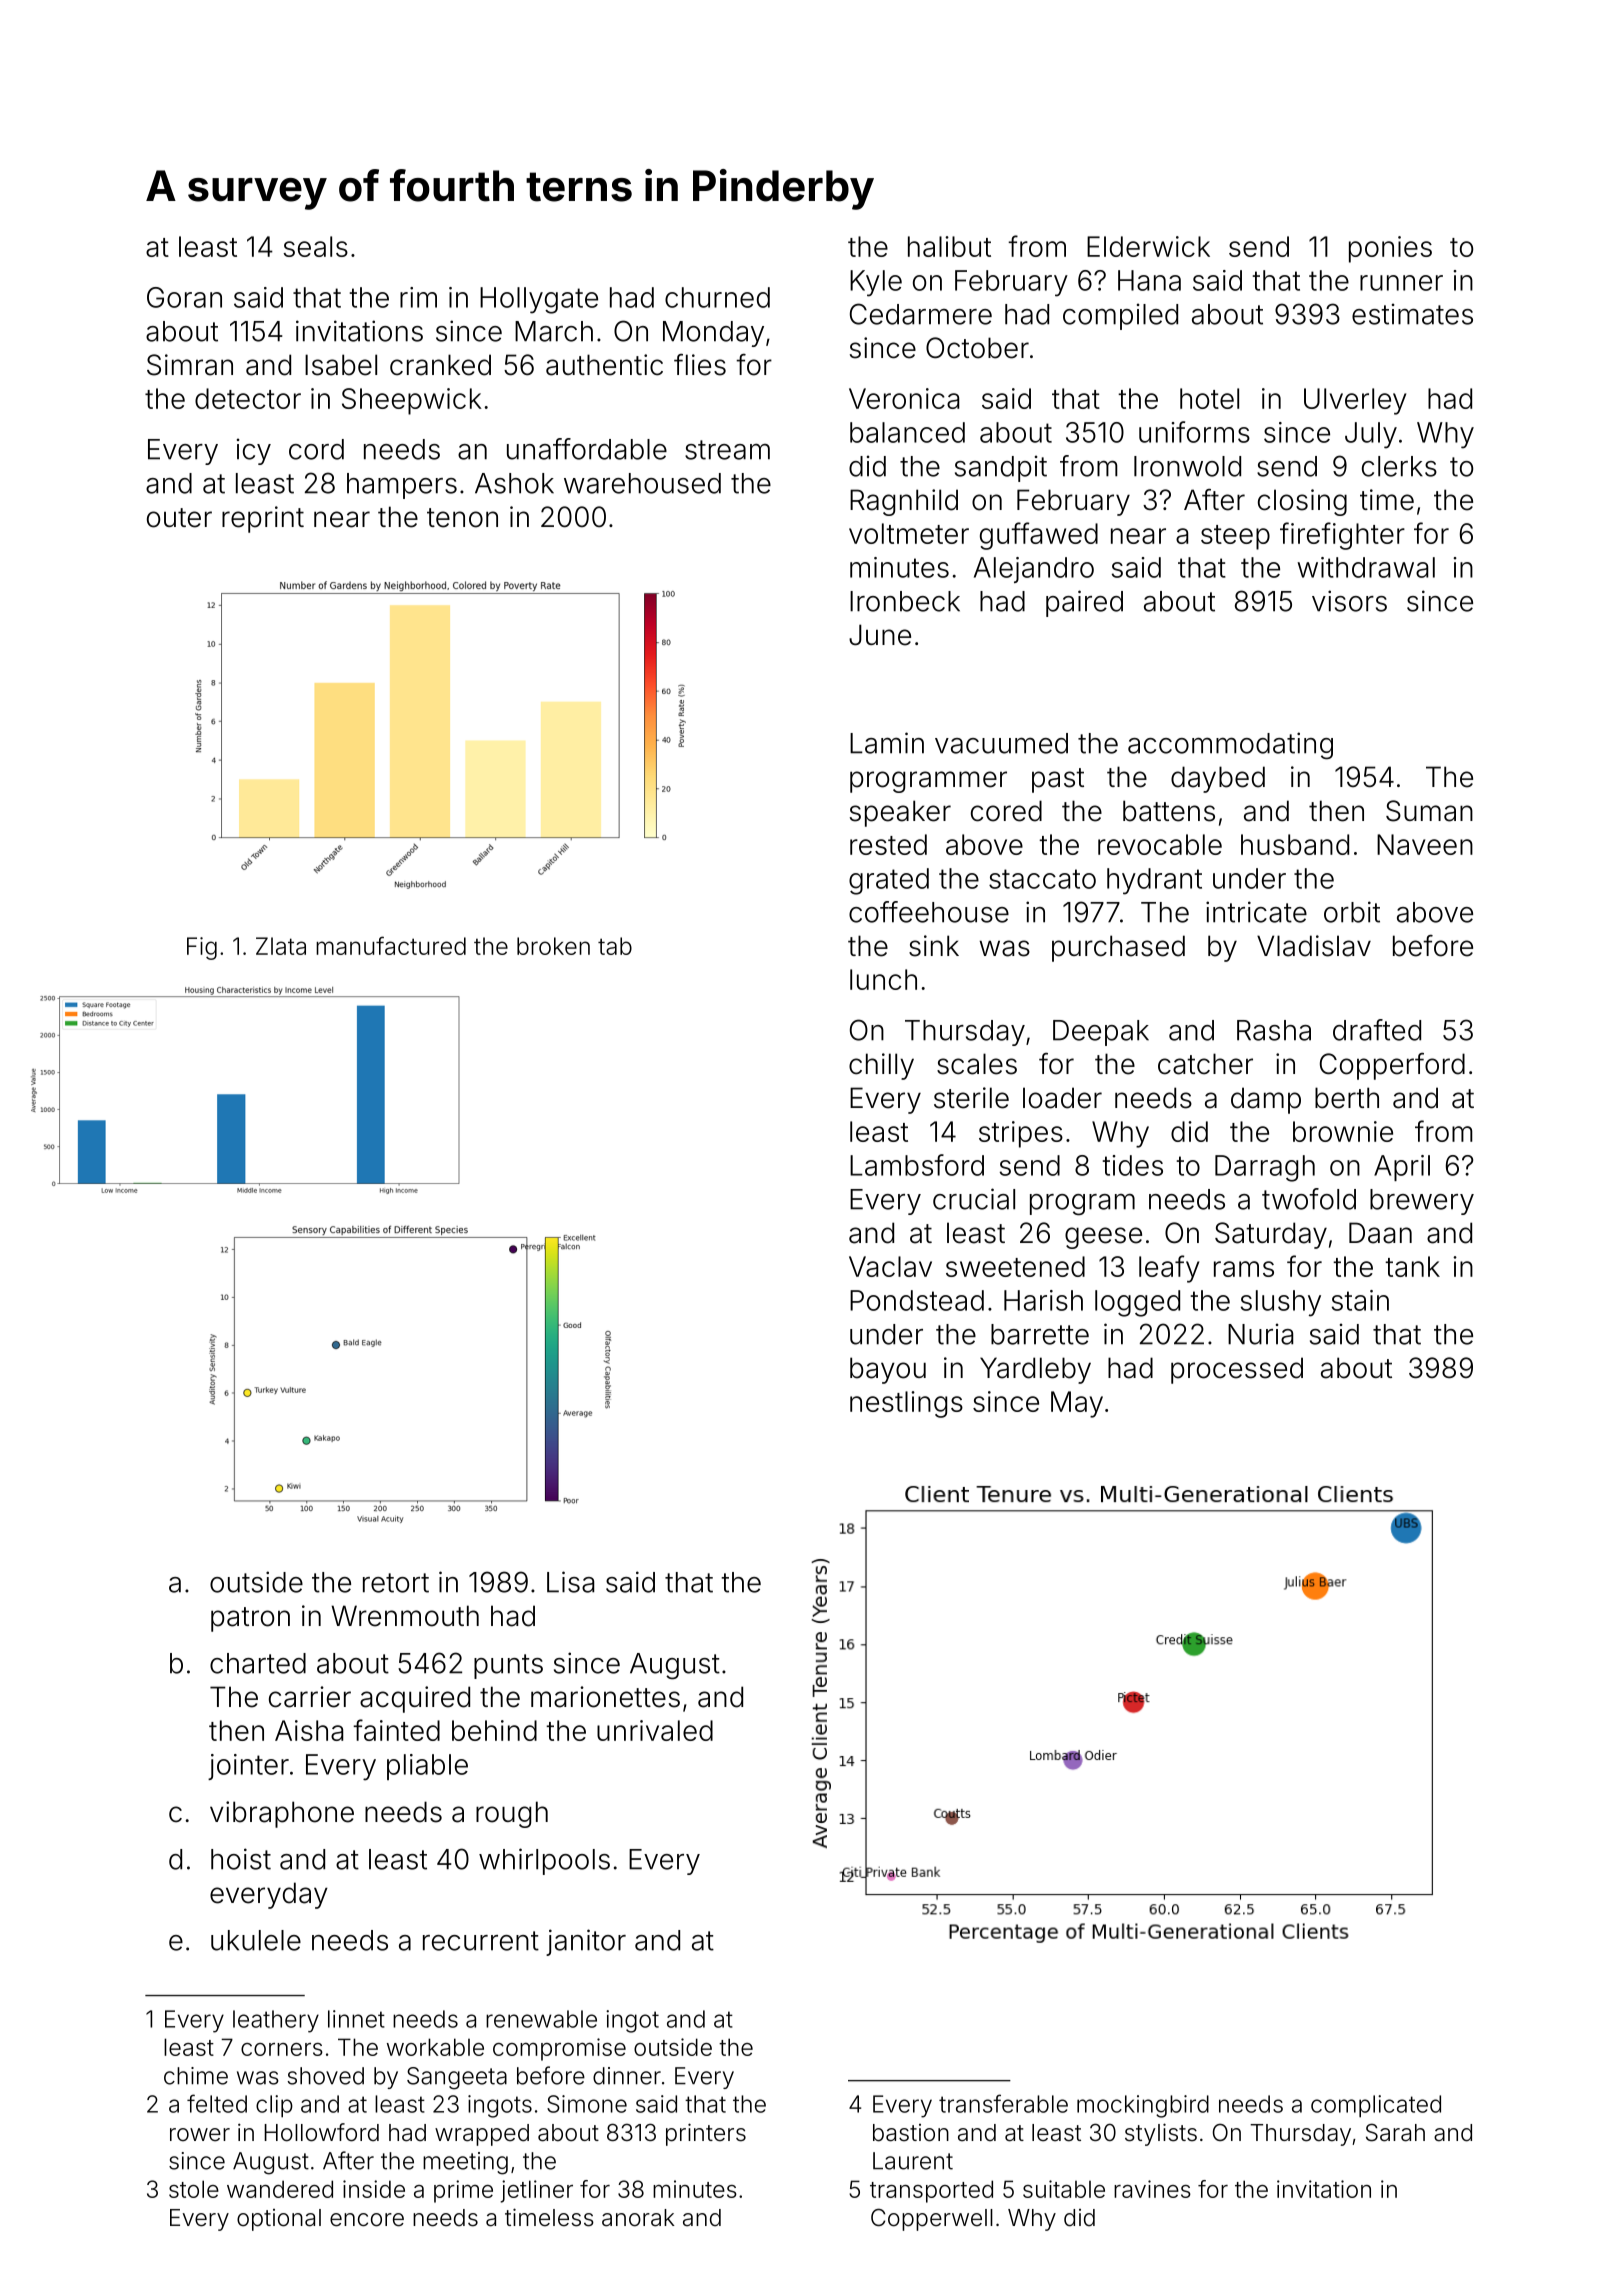 This screenshot has width=1620, height=2292. I want to click on Ragnhild, so click(904, 502).
